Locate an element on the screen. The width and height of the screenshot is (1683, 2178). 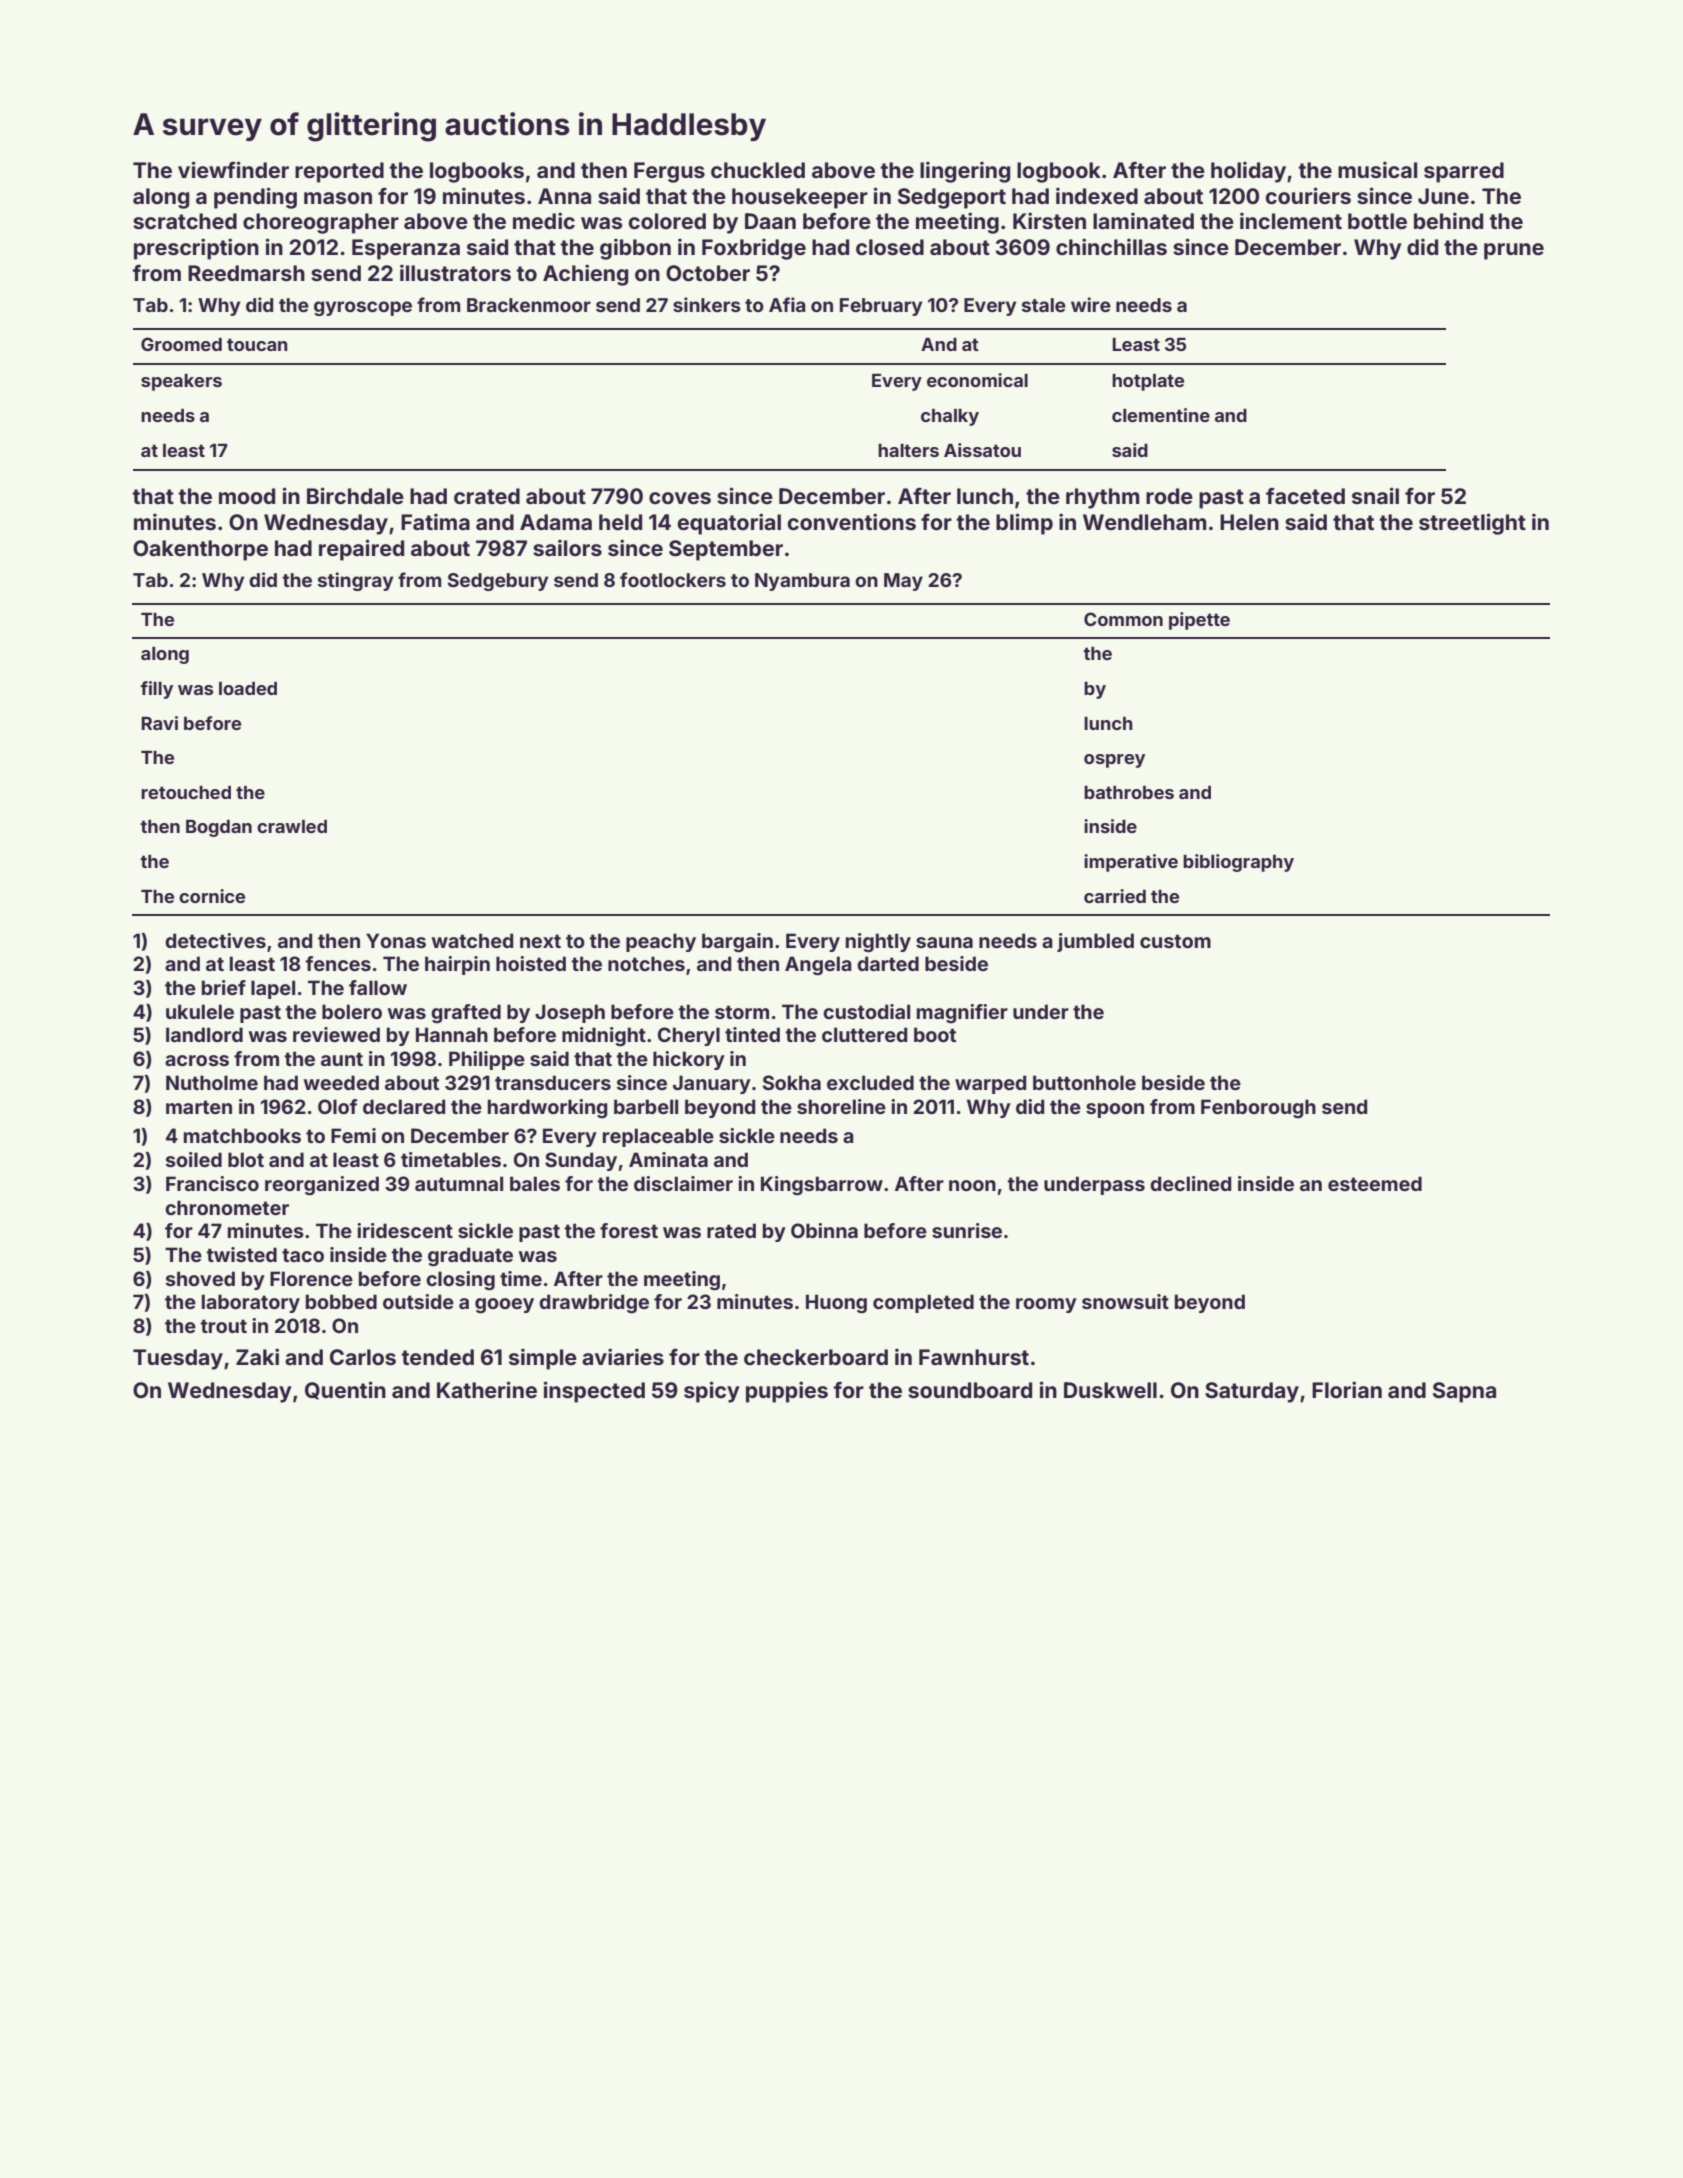
reported is located at coordinates (339, 172).
